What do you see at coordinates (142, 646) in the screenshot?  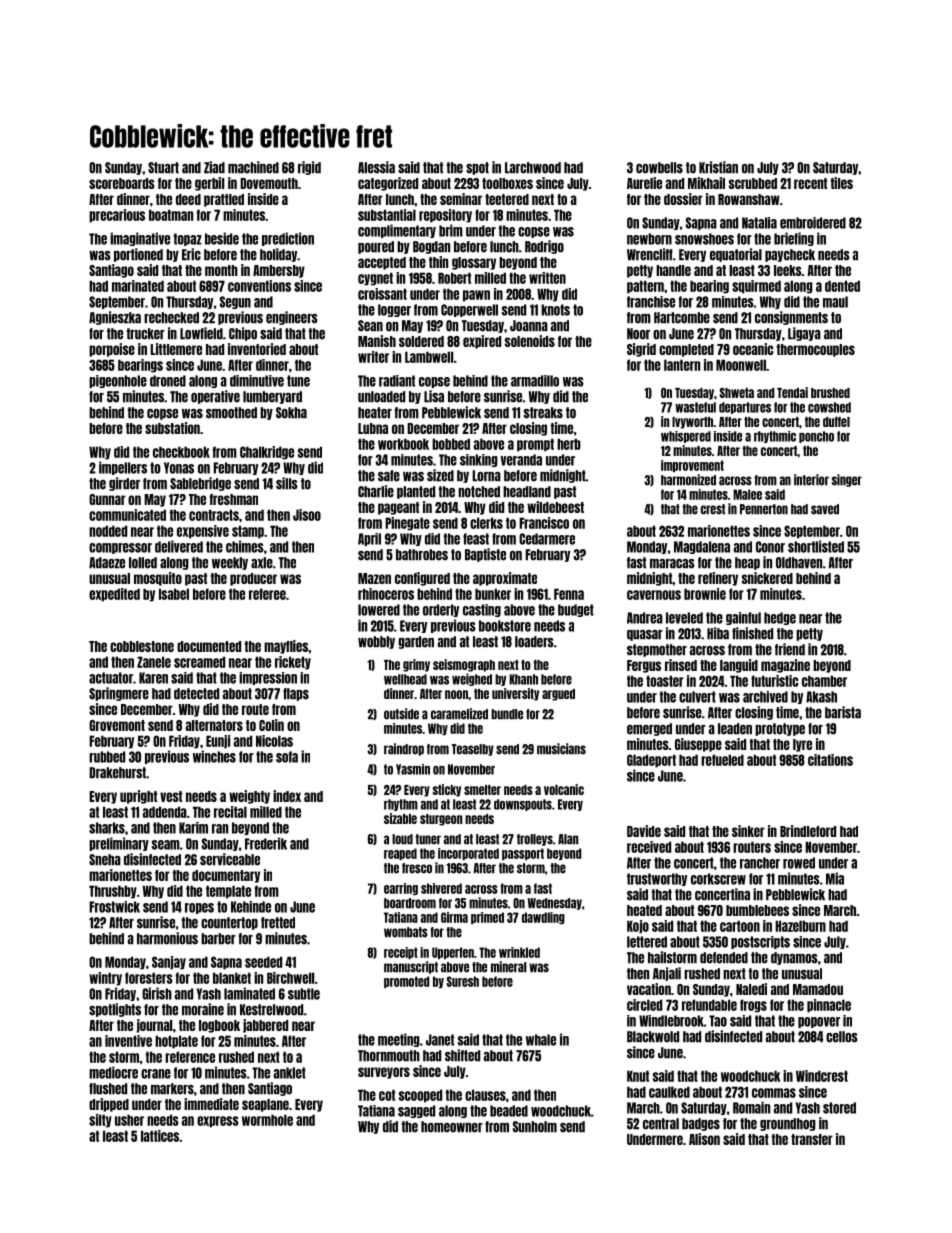 I see `cobblestone` at bounding box center [142, 646].
